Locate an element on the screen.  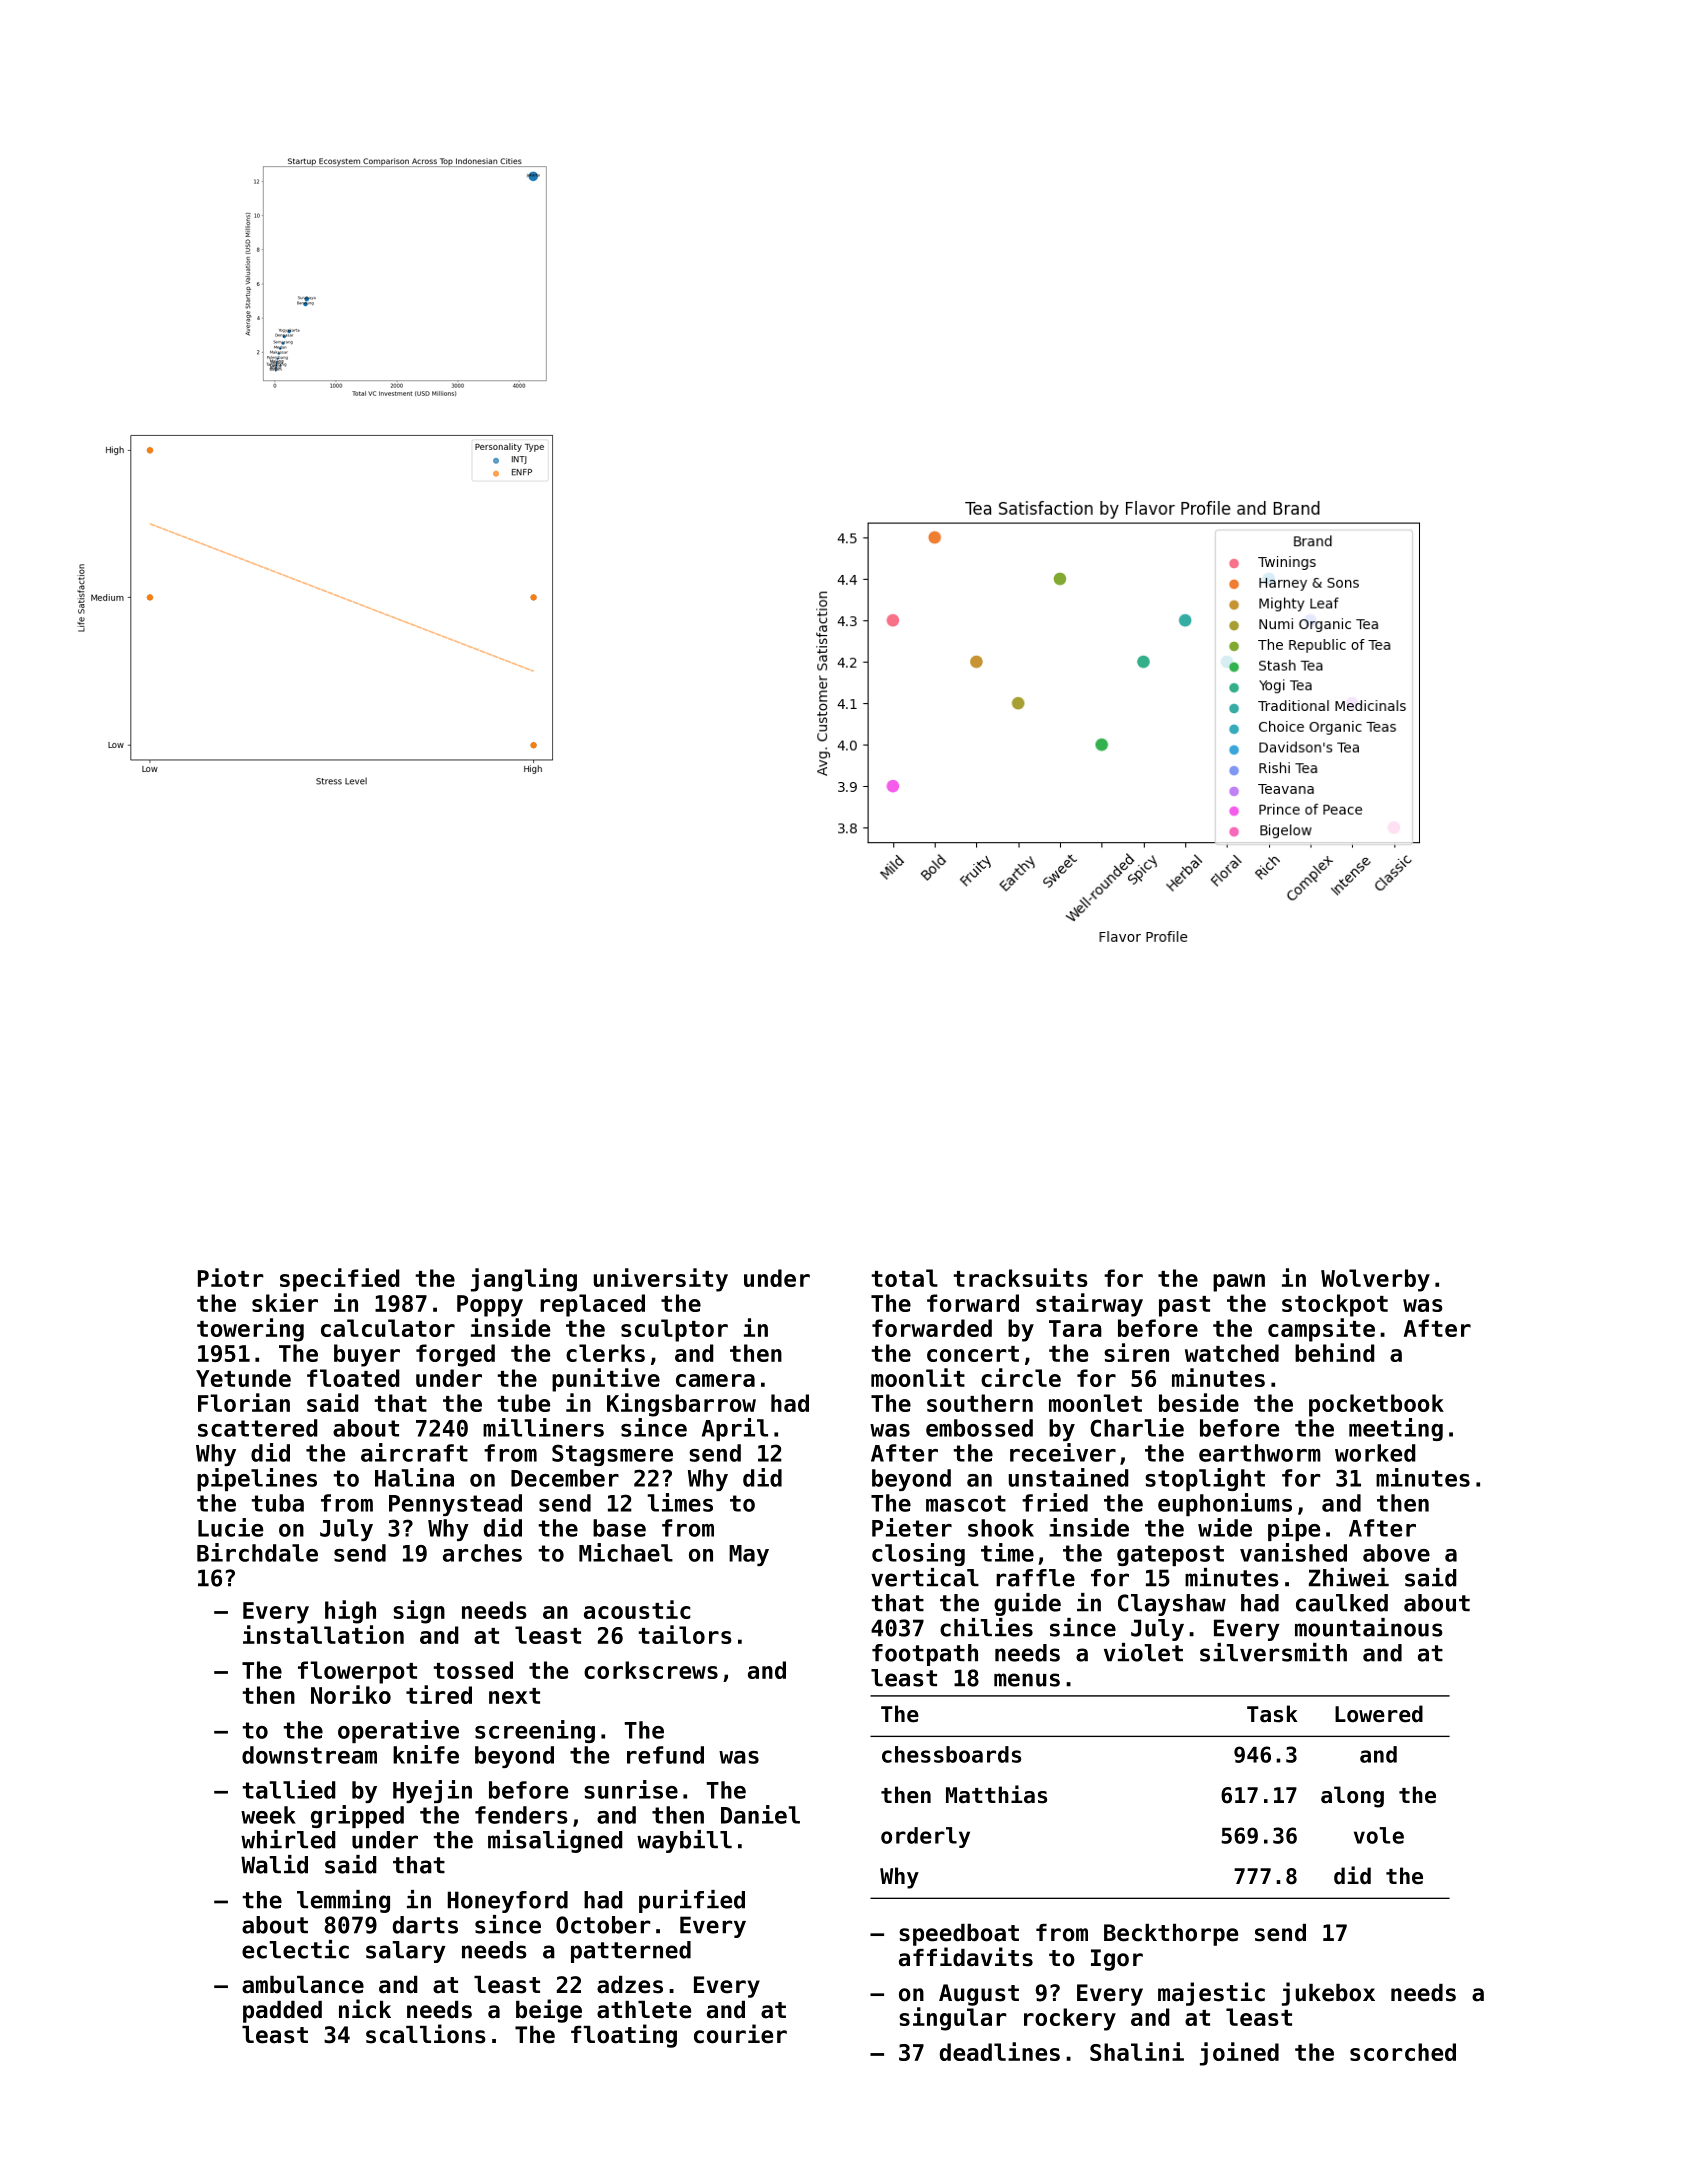
affidavits is located at coordinates (966, 1957).
